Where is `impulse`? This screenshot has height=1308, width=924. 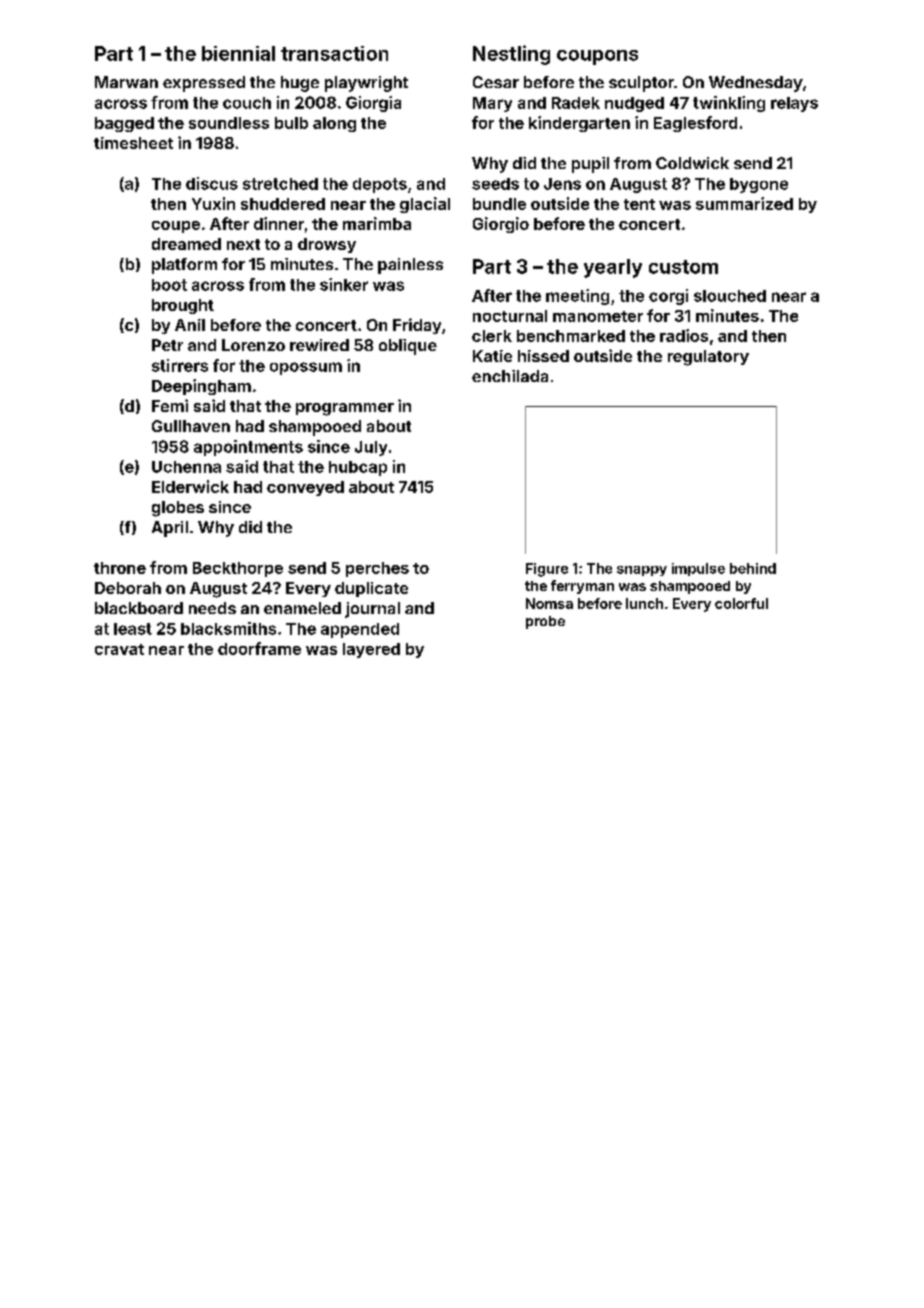
impulse is located at coordinates (698, 569).
